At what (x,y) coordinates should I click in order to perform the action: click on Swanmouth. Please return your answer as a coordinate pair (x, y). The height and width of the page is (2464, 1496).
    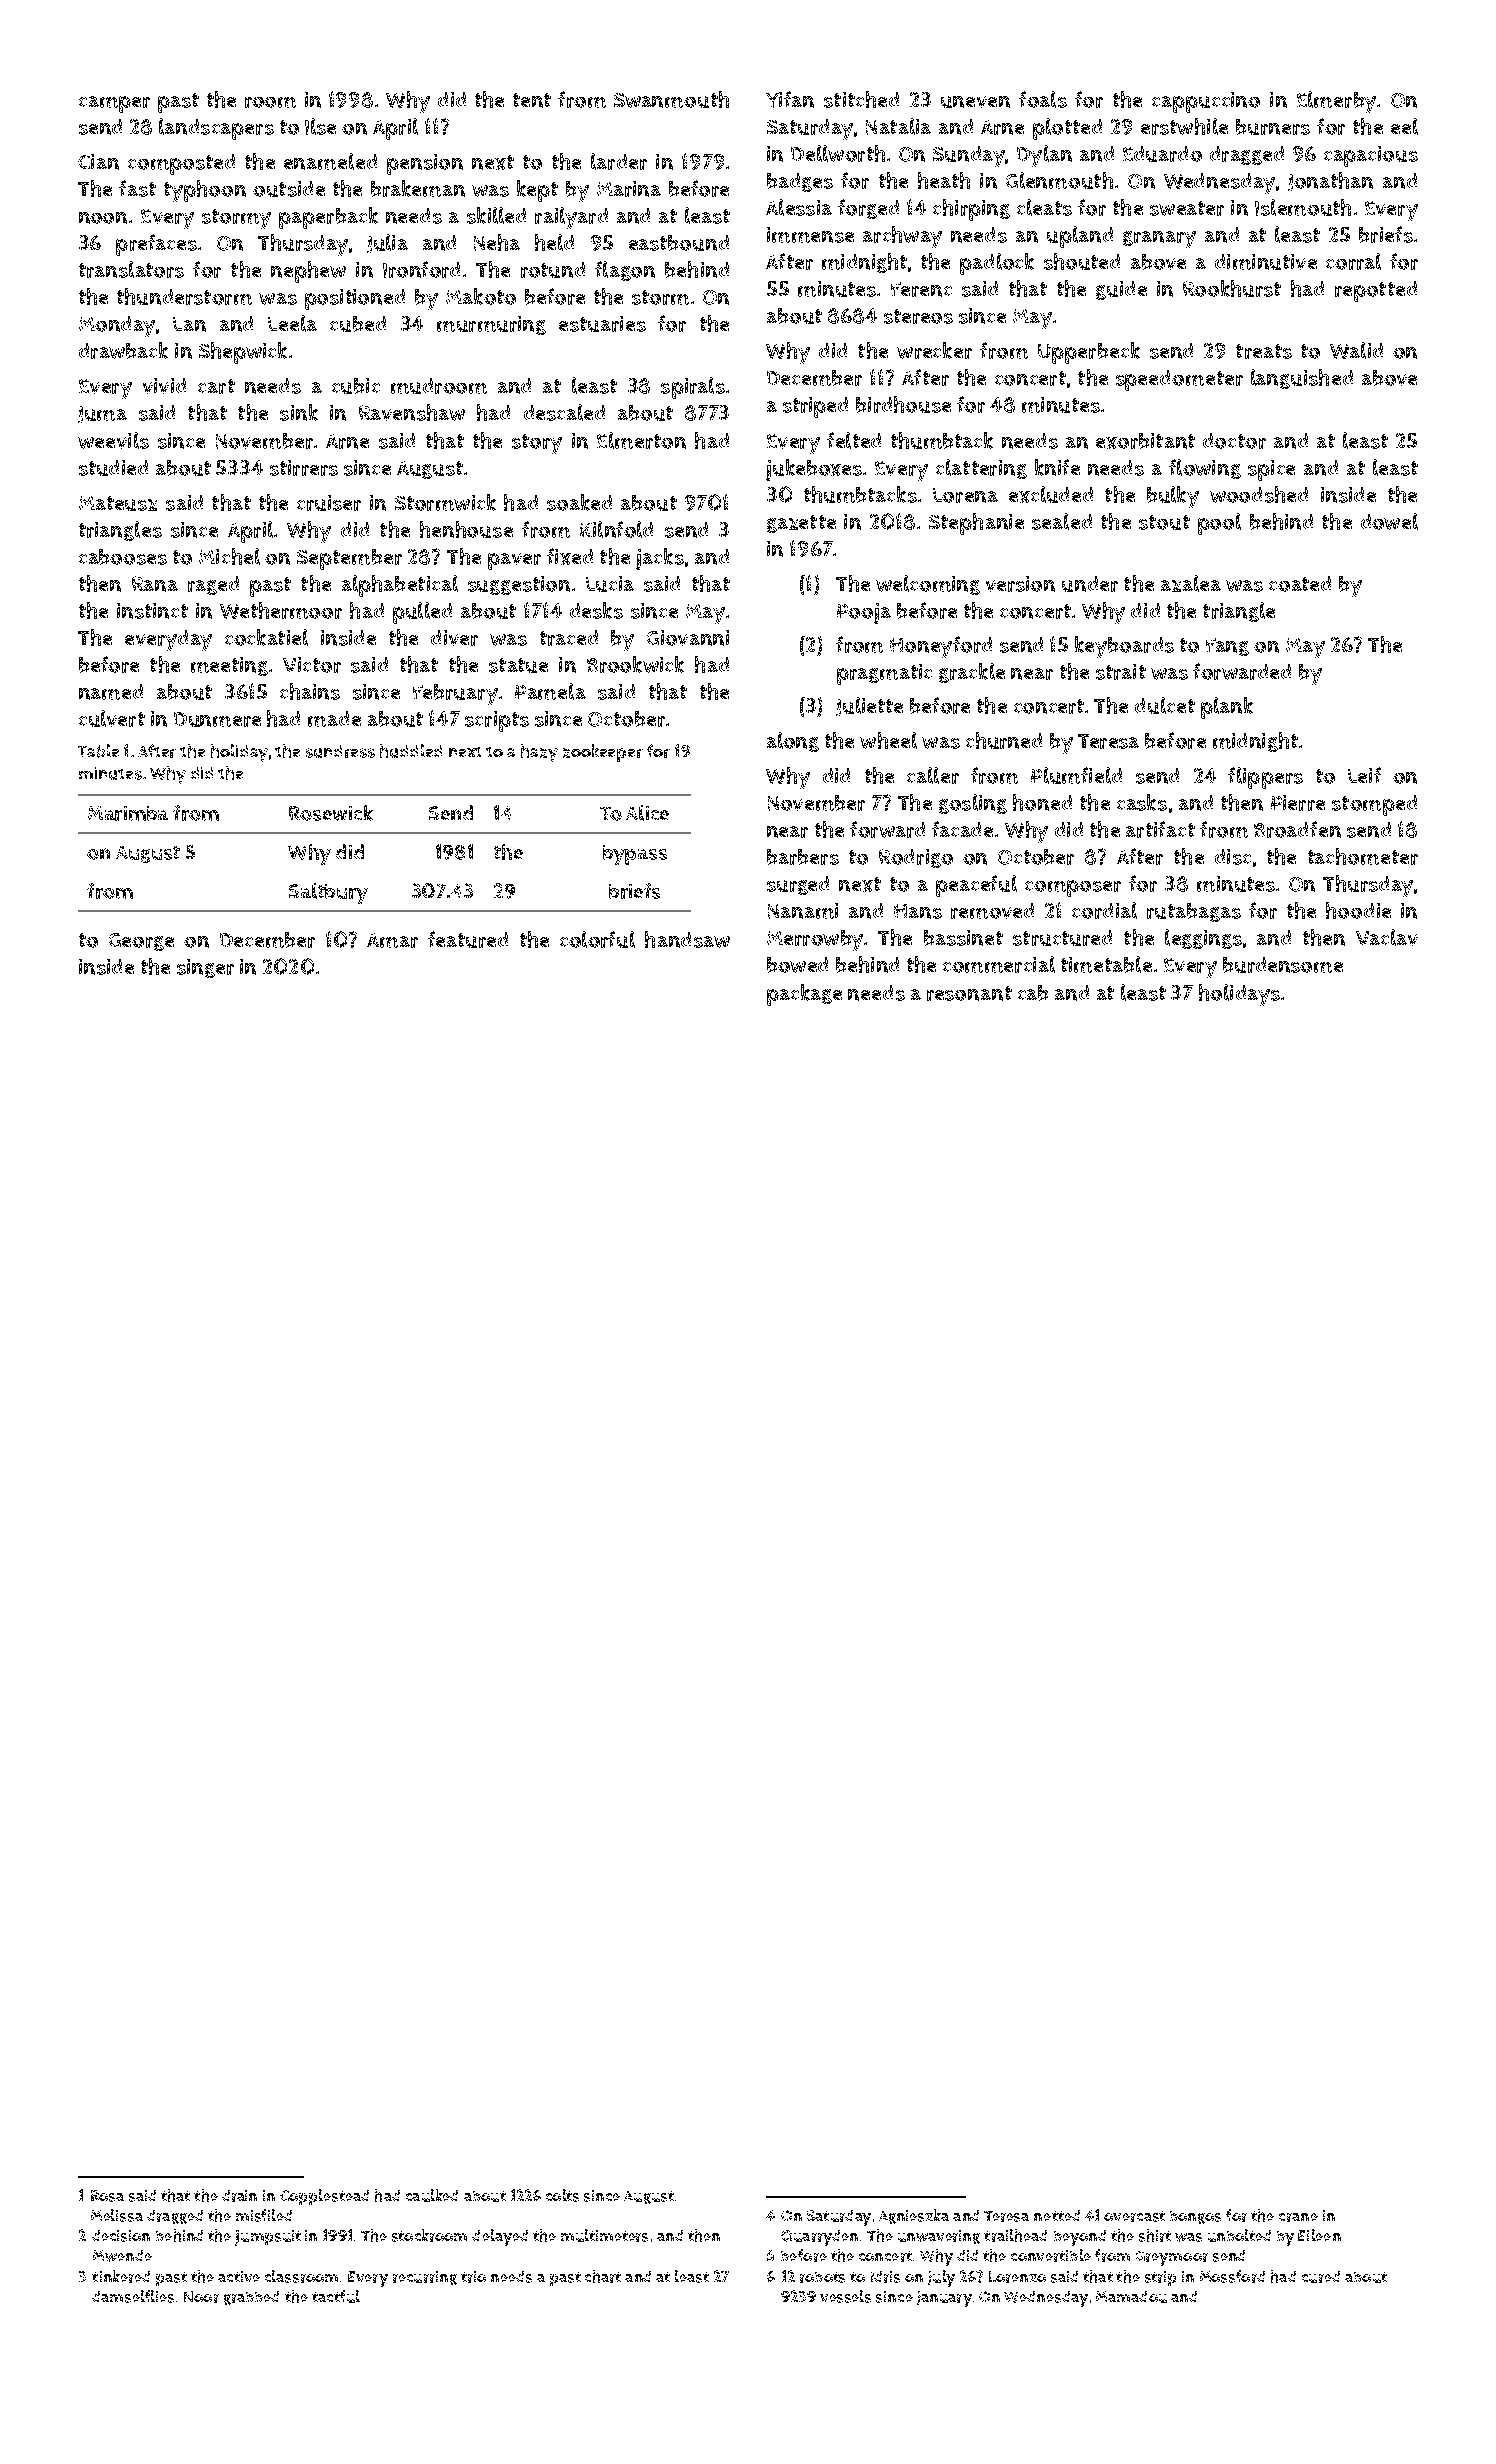
    Looking at the image, I should click on (671, 99).
